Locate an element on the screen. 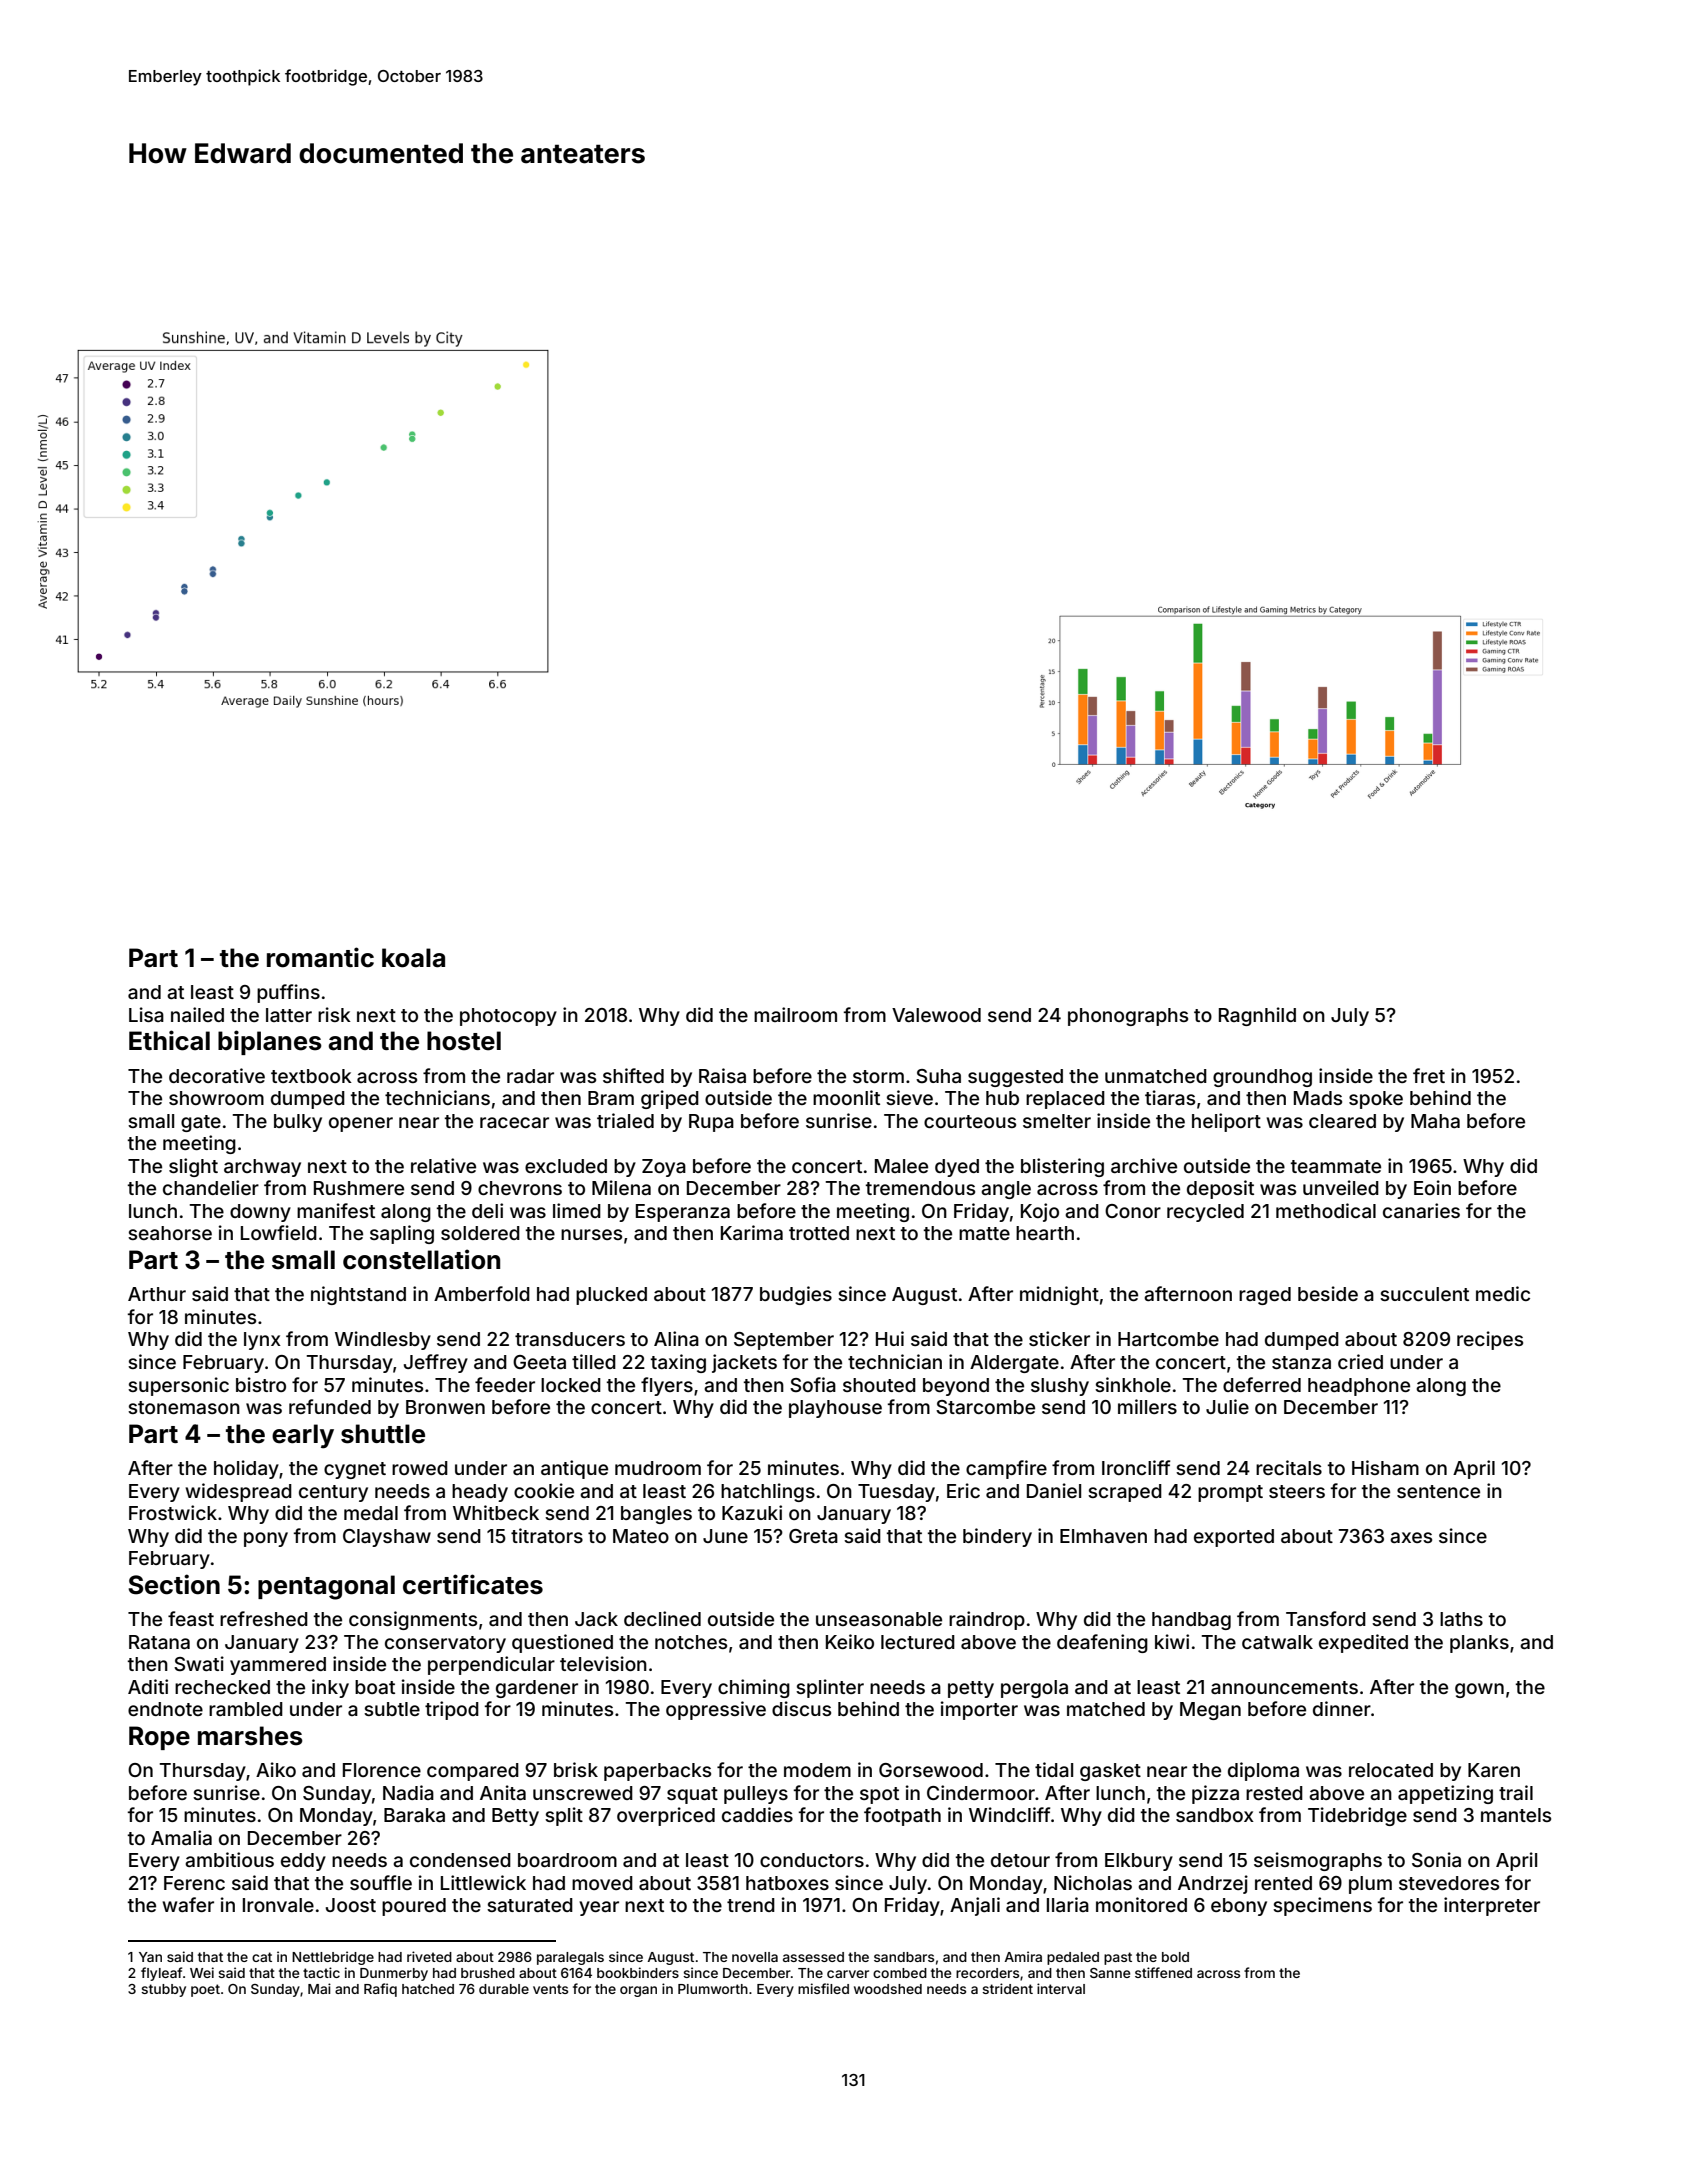  Ragnhild is located at coordinates (1257, 1016).
